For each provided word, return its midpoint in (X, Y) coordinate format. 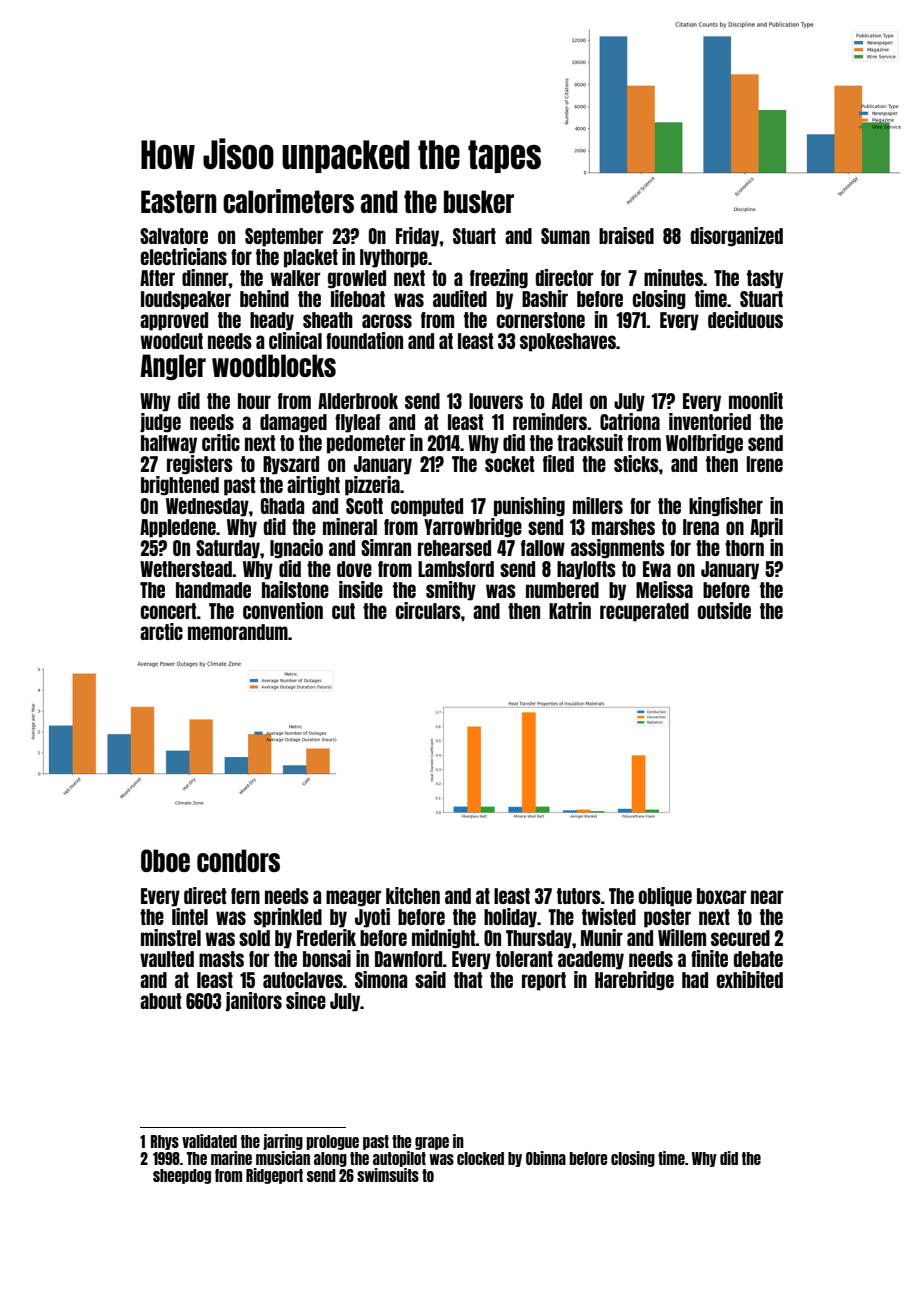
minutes (673, 277)
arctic (161, 631)
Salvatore (174, 236)
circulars (428, 610)
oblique (665, 897)
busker (479, 201)
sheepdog (182, 1176)
